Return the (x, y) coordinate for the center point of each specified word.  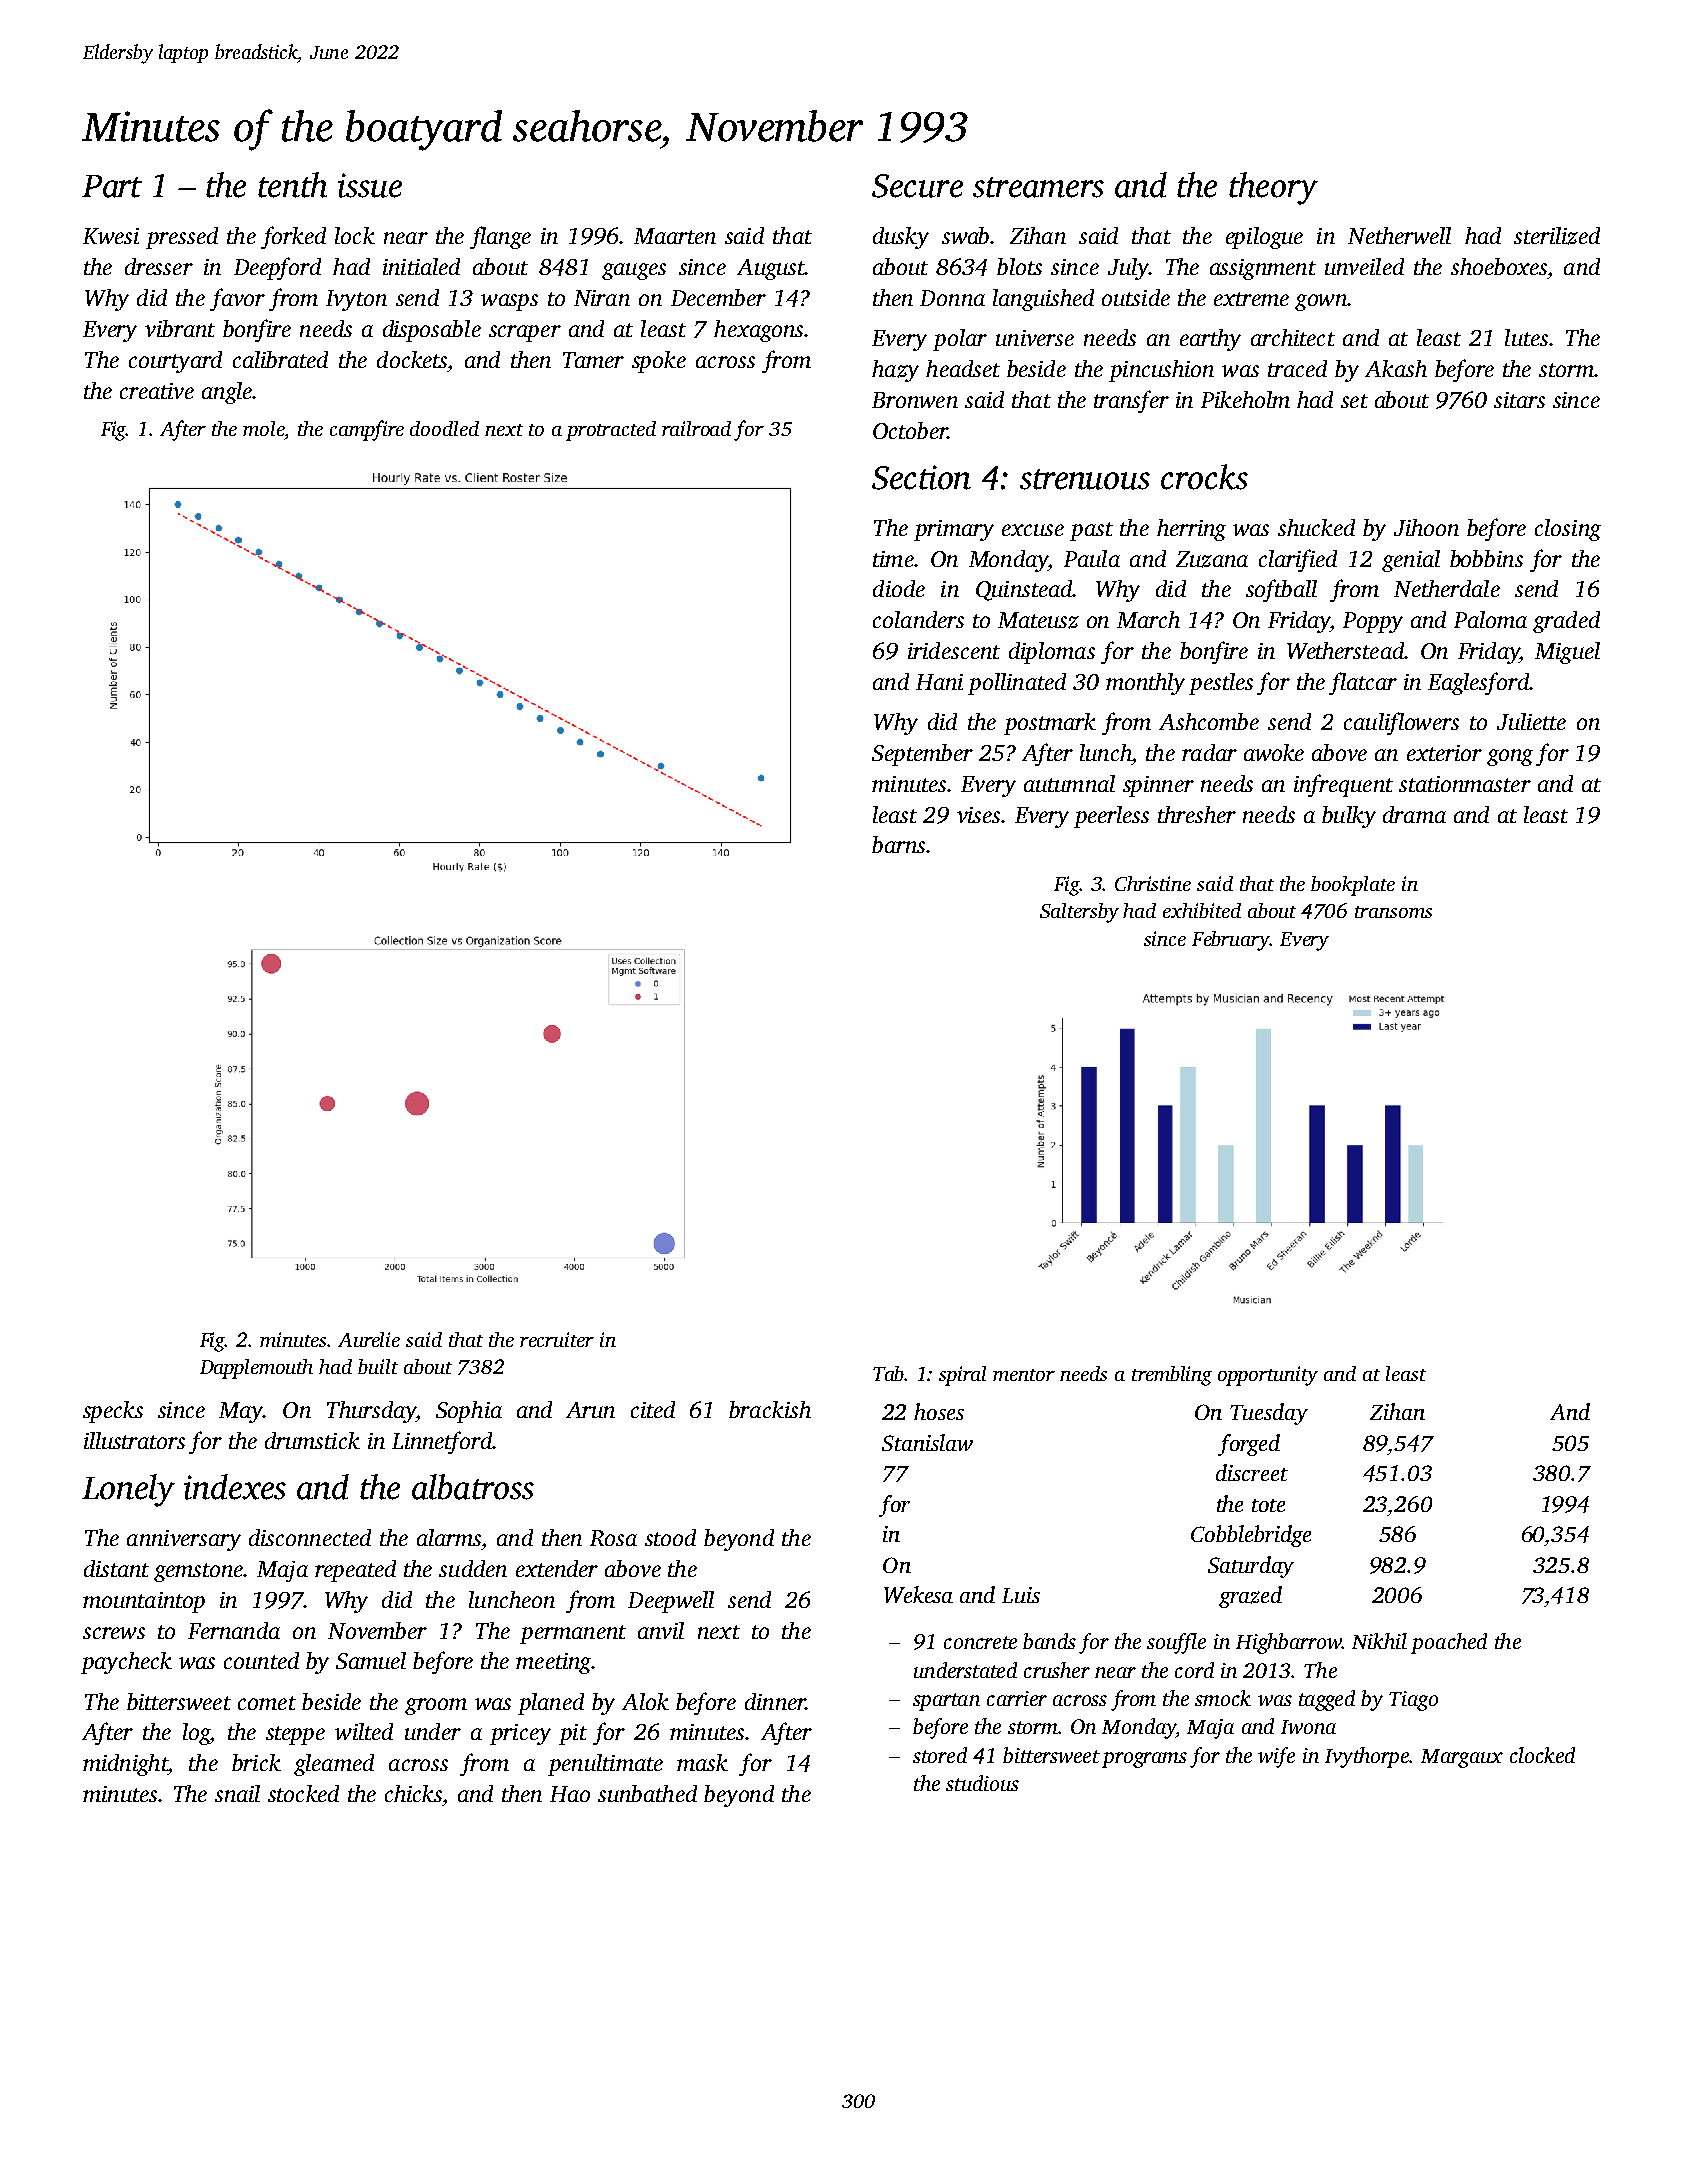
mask (702, 1762)
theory (1273, 188)
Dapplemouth (256, 1369)
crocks (1204, 477)
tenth (292, 185)
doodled (444, 428)
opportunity (1268, 1376)
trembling (1172, 1376)
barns (898, 844)
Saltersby (1079, 913)
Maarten (675, 236)
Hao (570, 1794)
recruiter (557, 1339)
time (893, 559)
